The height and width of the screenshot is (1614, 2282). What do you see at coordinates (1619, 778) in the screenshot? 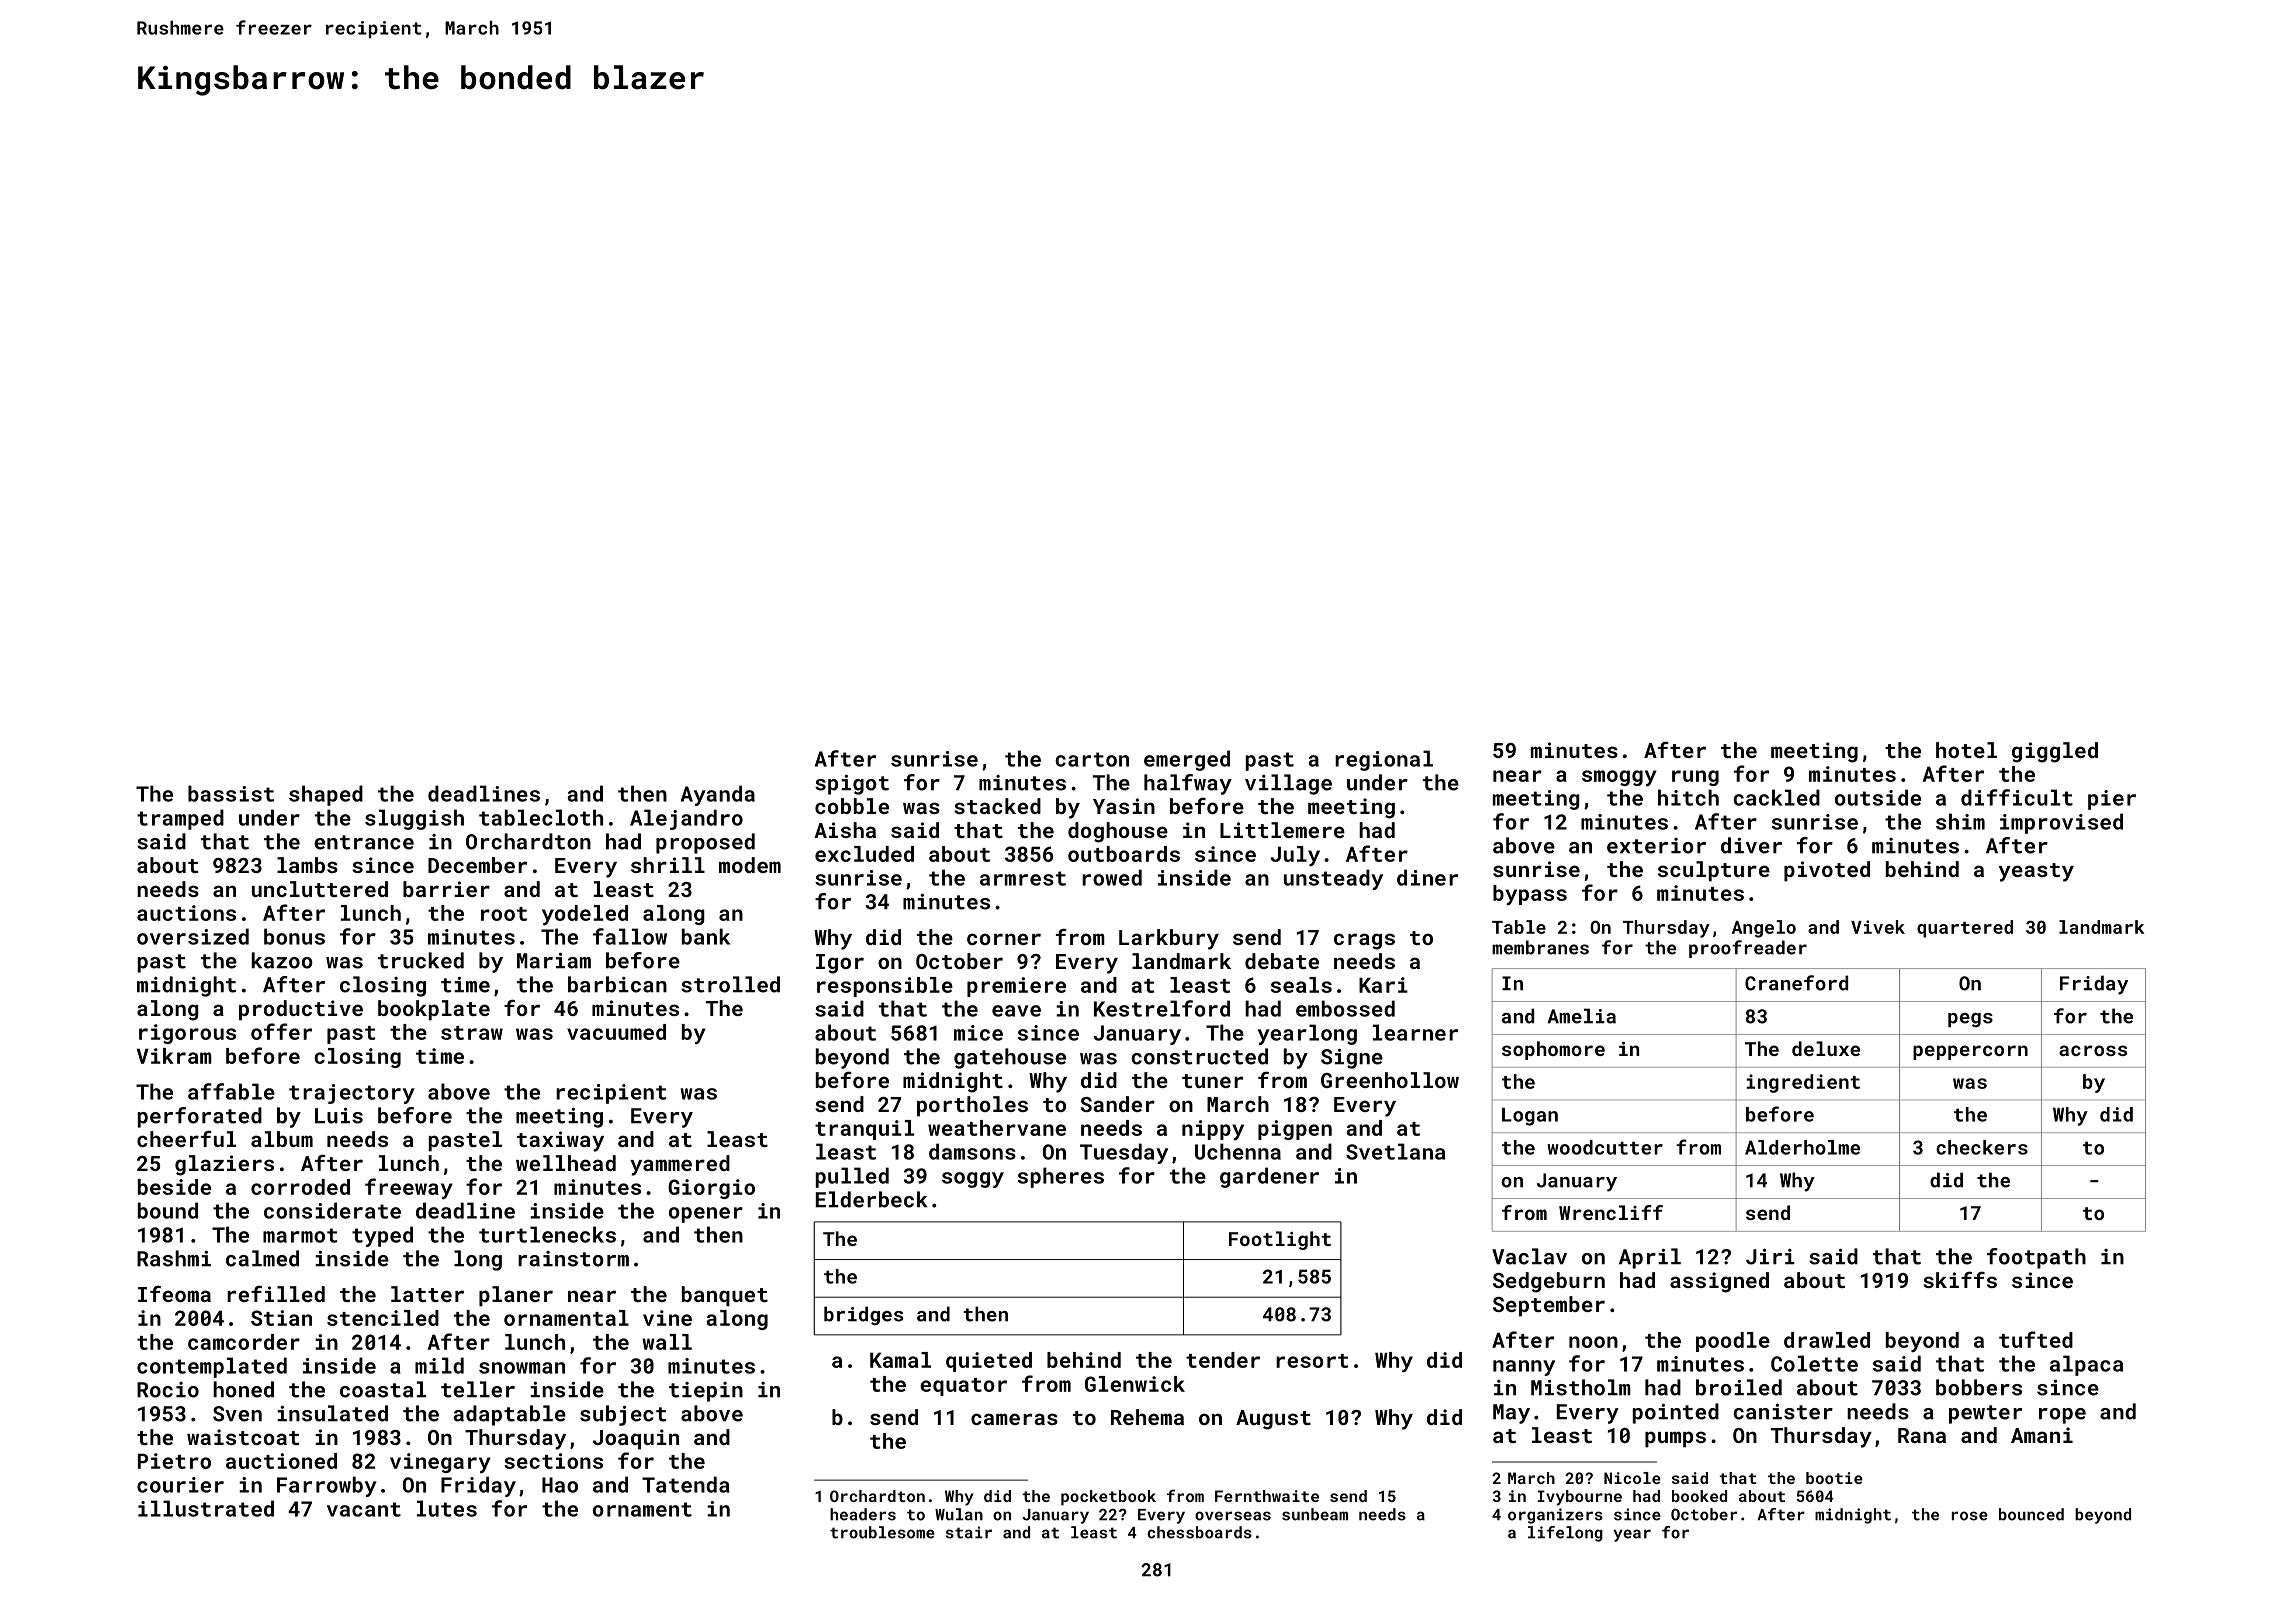
I see `smoggy` at bounding box center [1619, 778].
